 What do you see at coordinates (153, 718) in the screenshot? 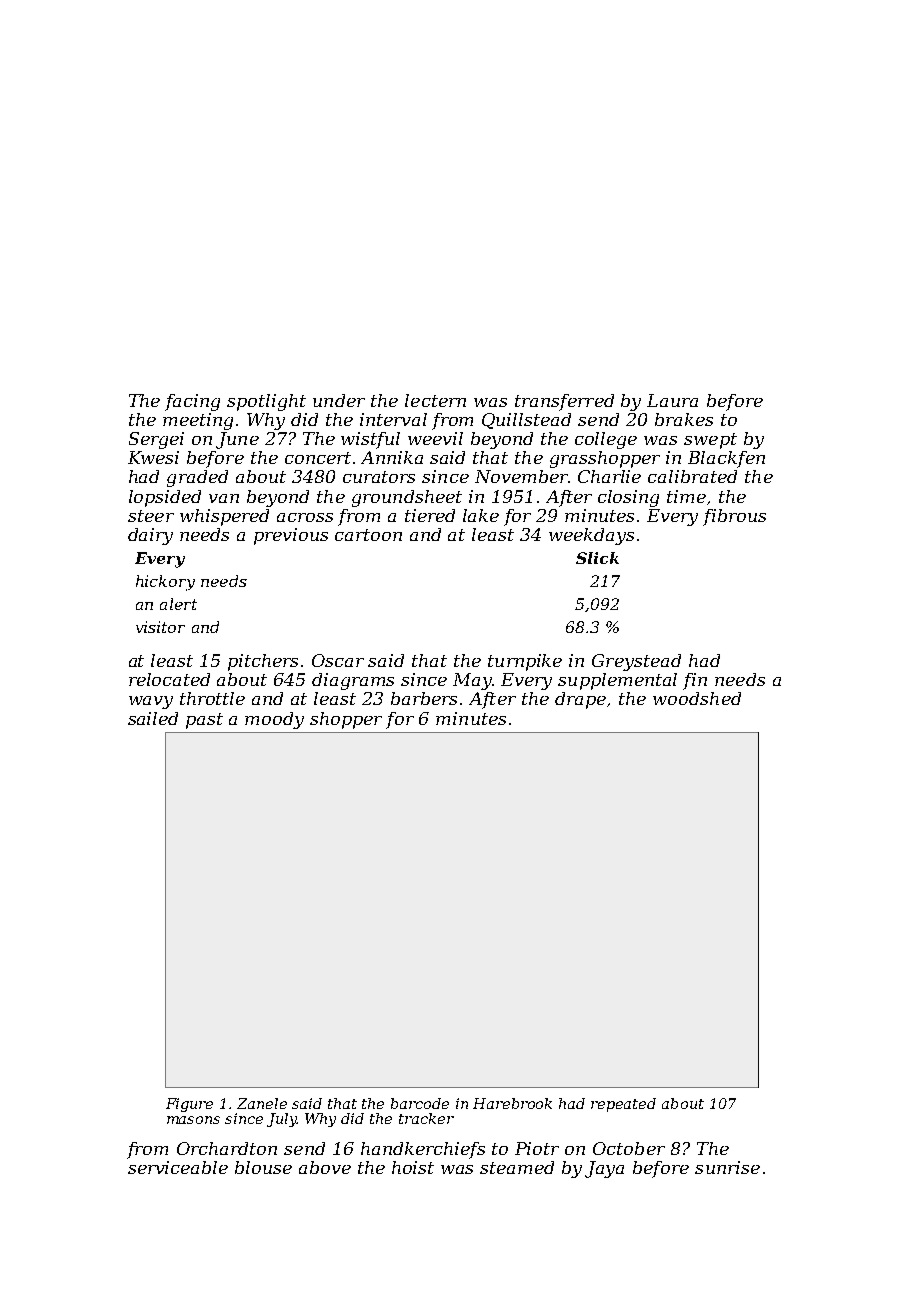
I see `sailed` at bounding box center [153, 718].
